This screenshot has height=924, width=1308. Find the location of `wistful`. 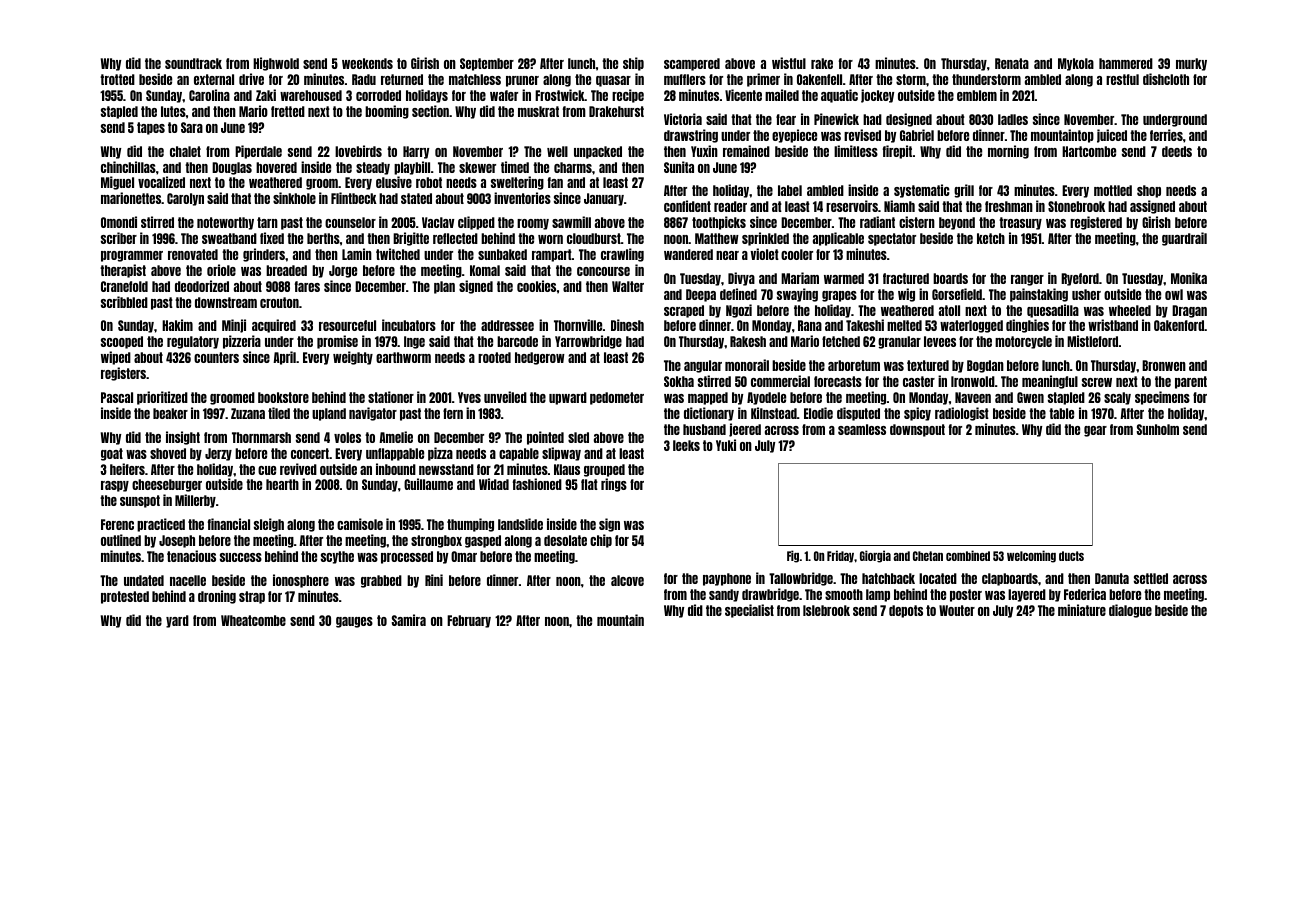

wistful is located at coordinates (789, 63).
